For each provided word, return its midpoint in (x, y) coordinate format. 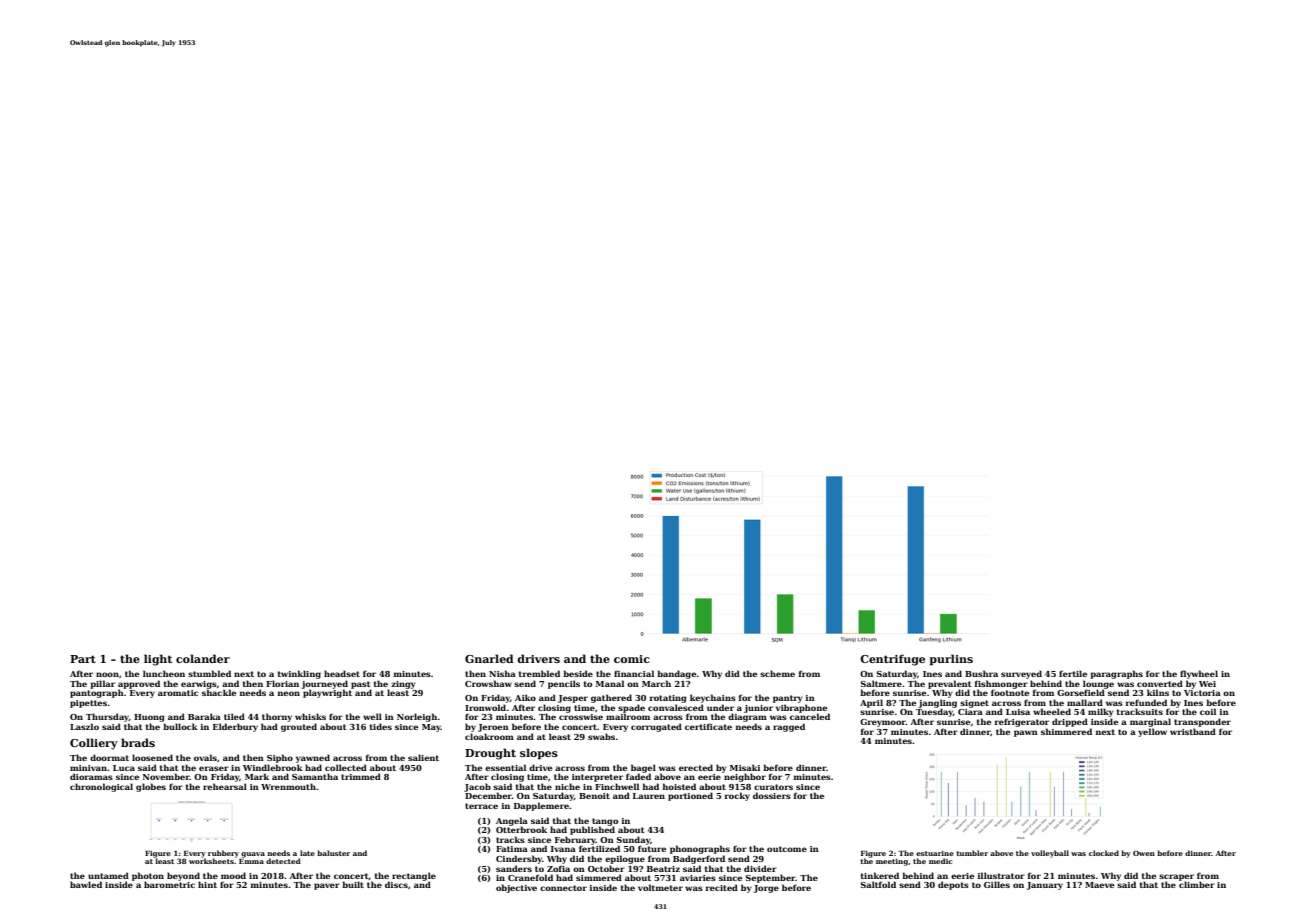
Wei (1207, 684)
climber (1197, 884)
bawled (86, 884)
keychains (713, 698)
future (652, 848)
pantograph (97, 693)
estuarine (935, 853)
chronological (101, 787)
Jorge (766, 889)
